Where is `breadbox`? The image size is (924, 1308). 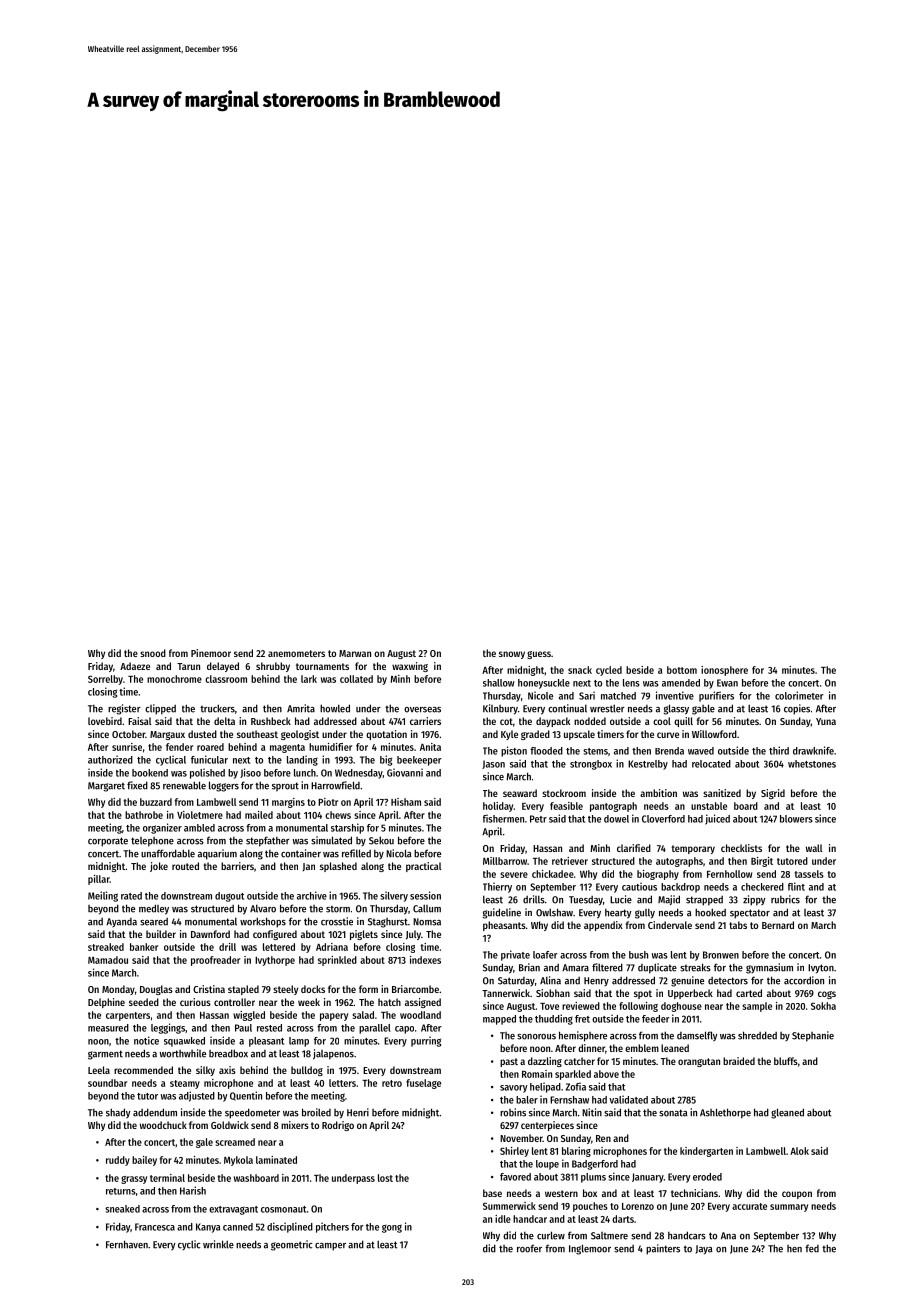 breadbox is located at coordinates (228, 1053).
